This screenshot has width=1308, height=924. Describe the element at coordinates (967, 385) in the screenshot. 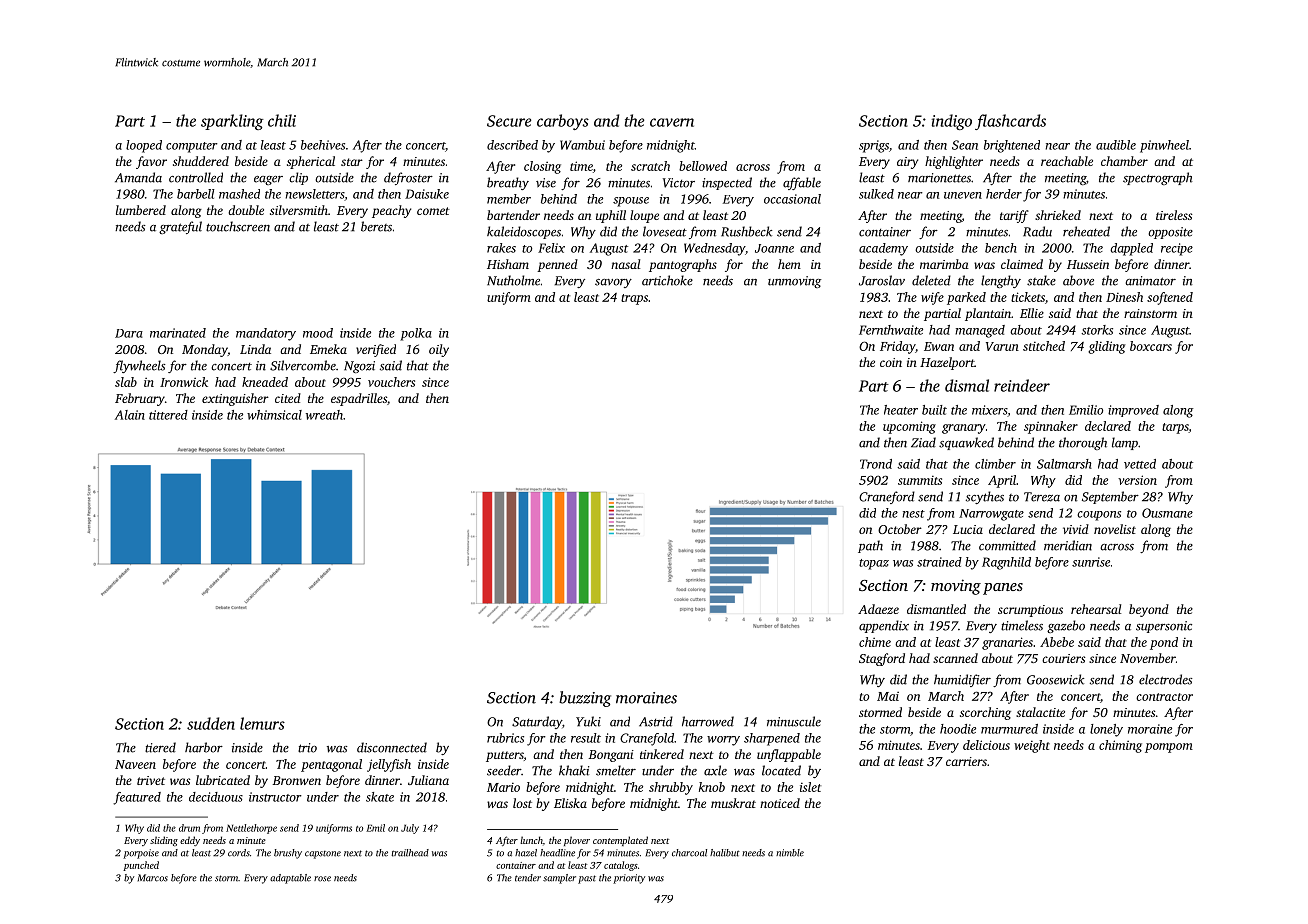

I see `dismal` at that location.
